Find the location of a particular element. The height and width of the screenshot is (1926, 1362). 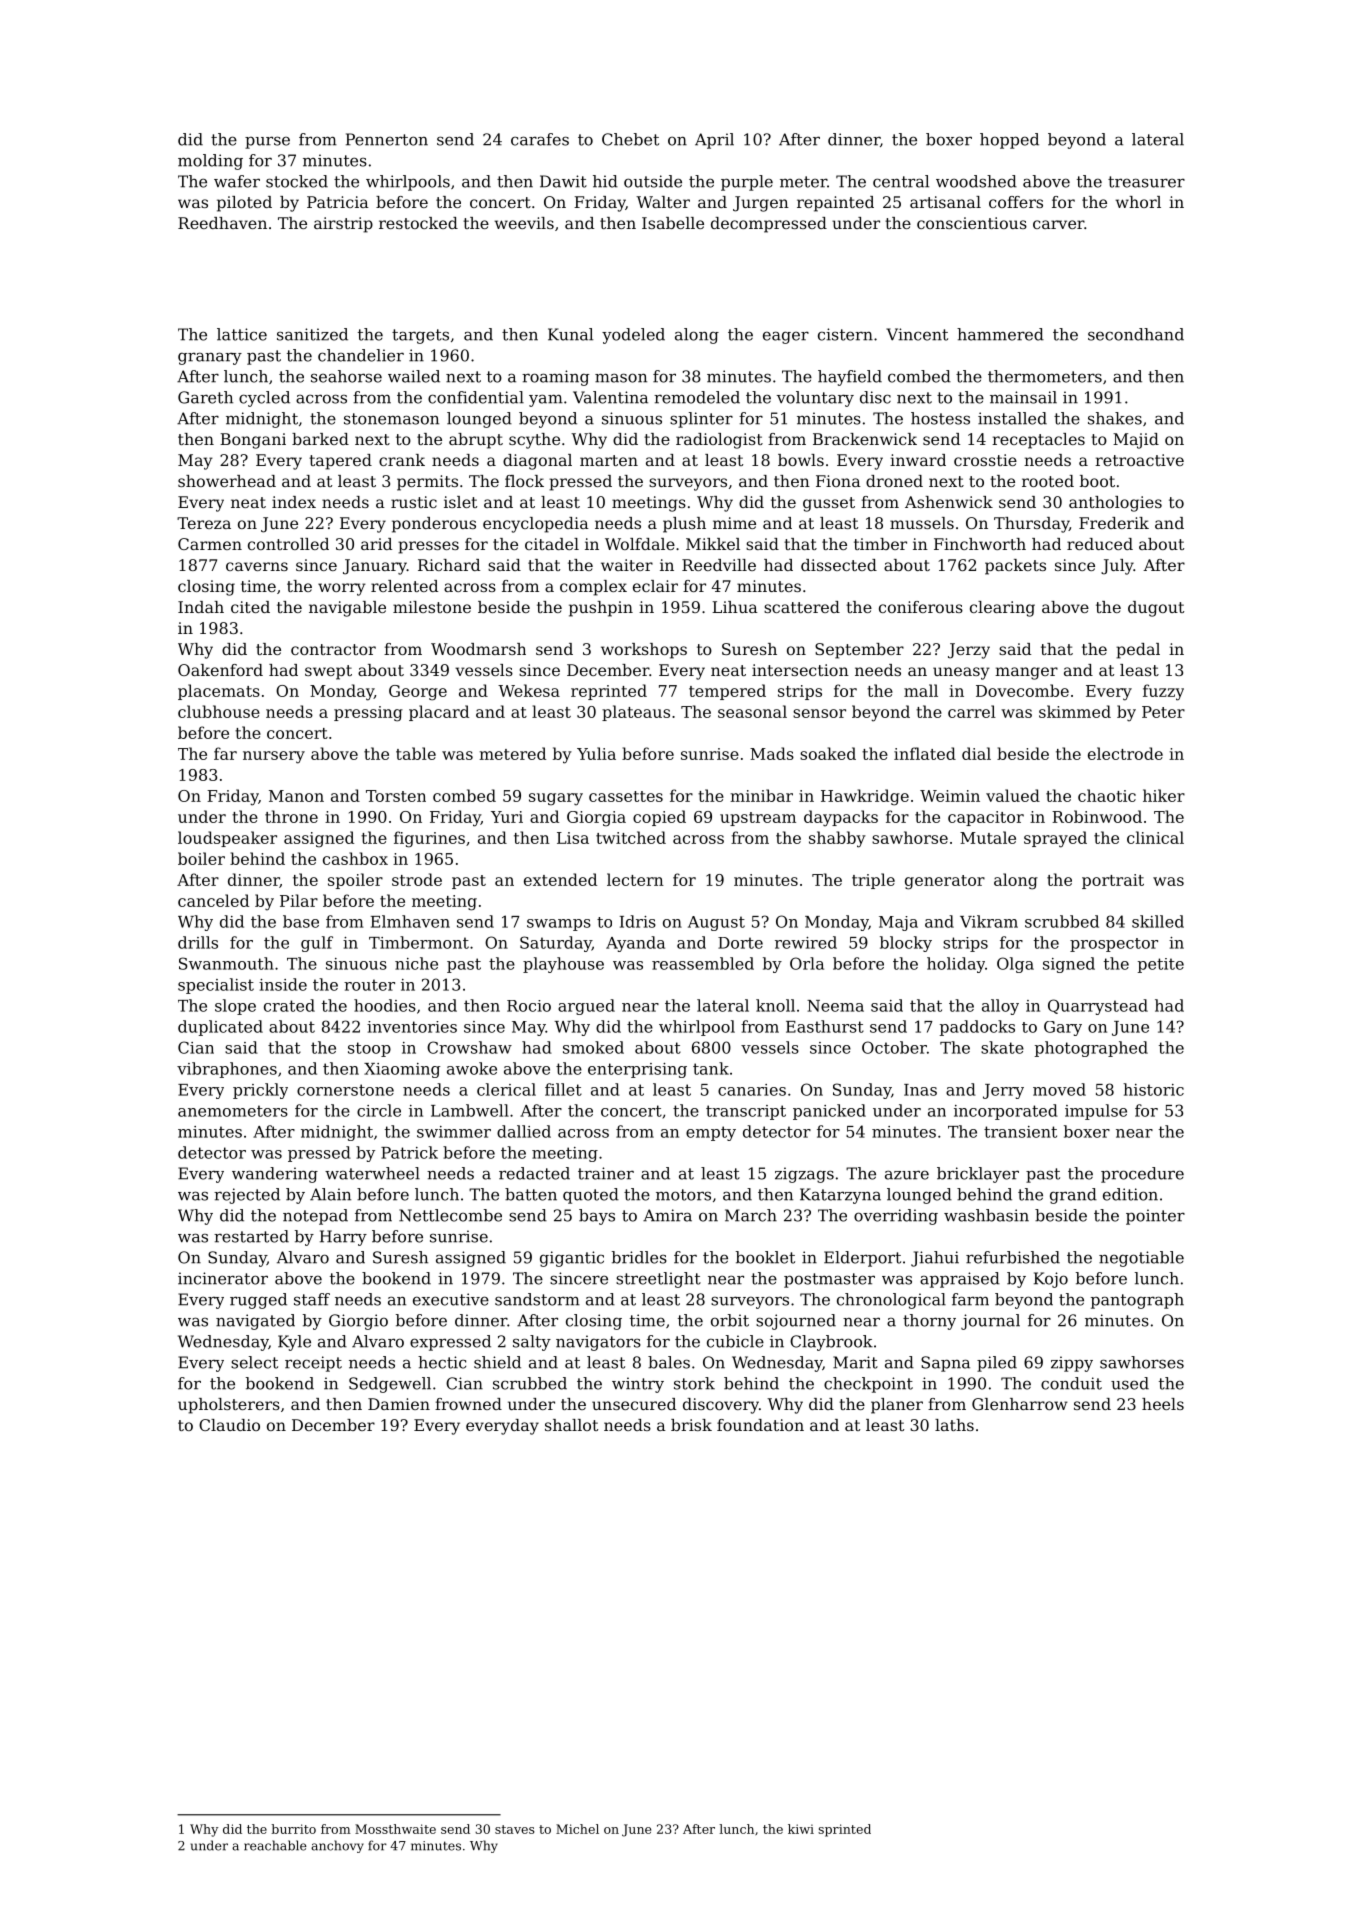

Mossthwaite is located at coordinates (395, 1829).
